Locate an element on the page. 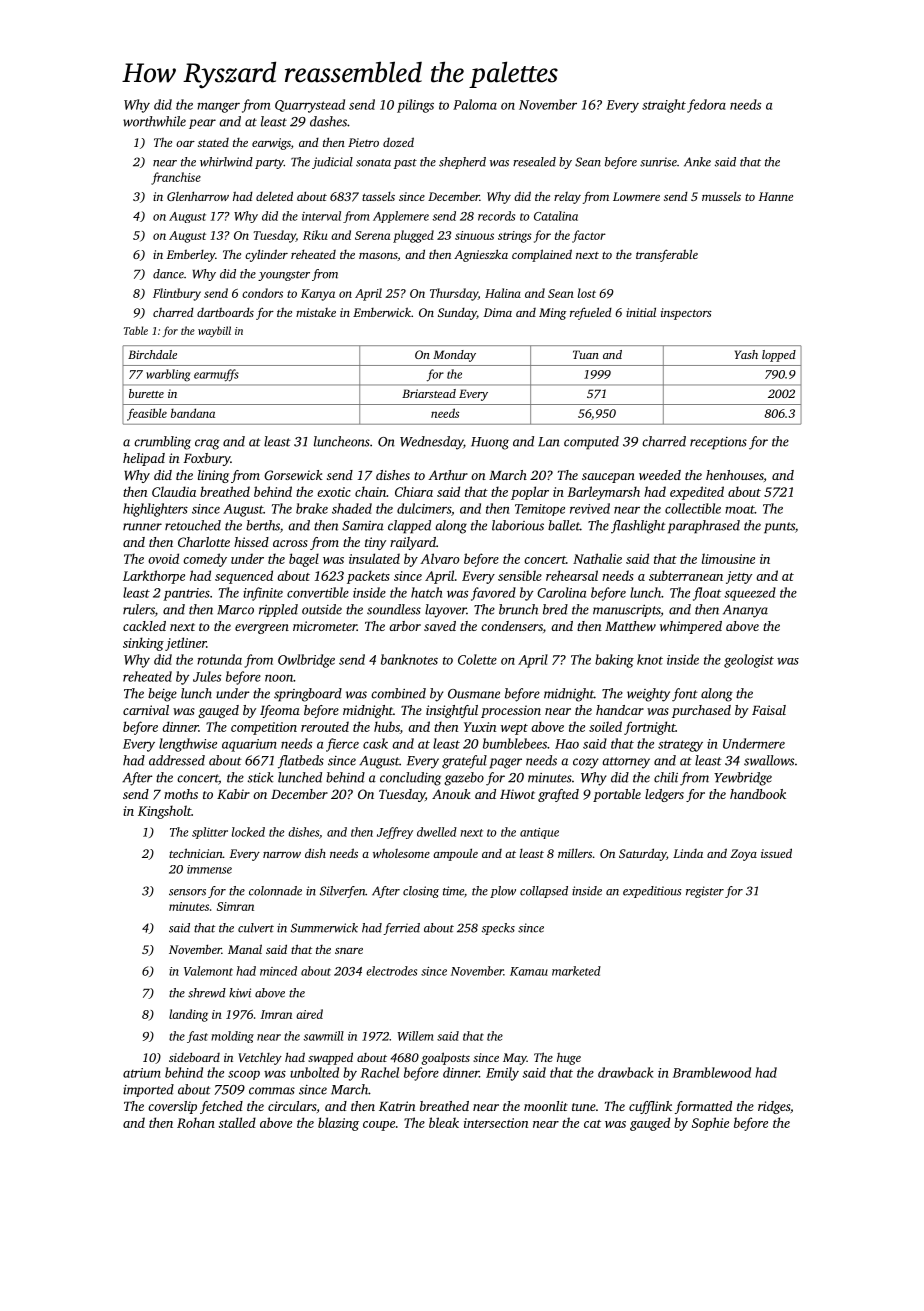  Serena is located at coordinates (373, 235).
